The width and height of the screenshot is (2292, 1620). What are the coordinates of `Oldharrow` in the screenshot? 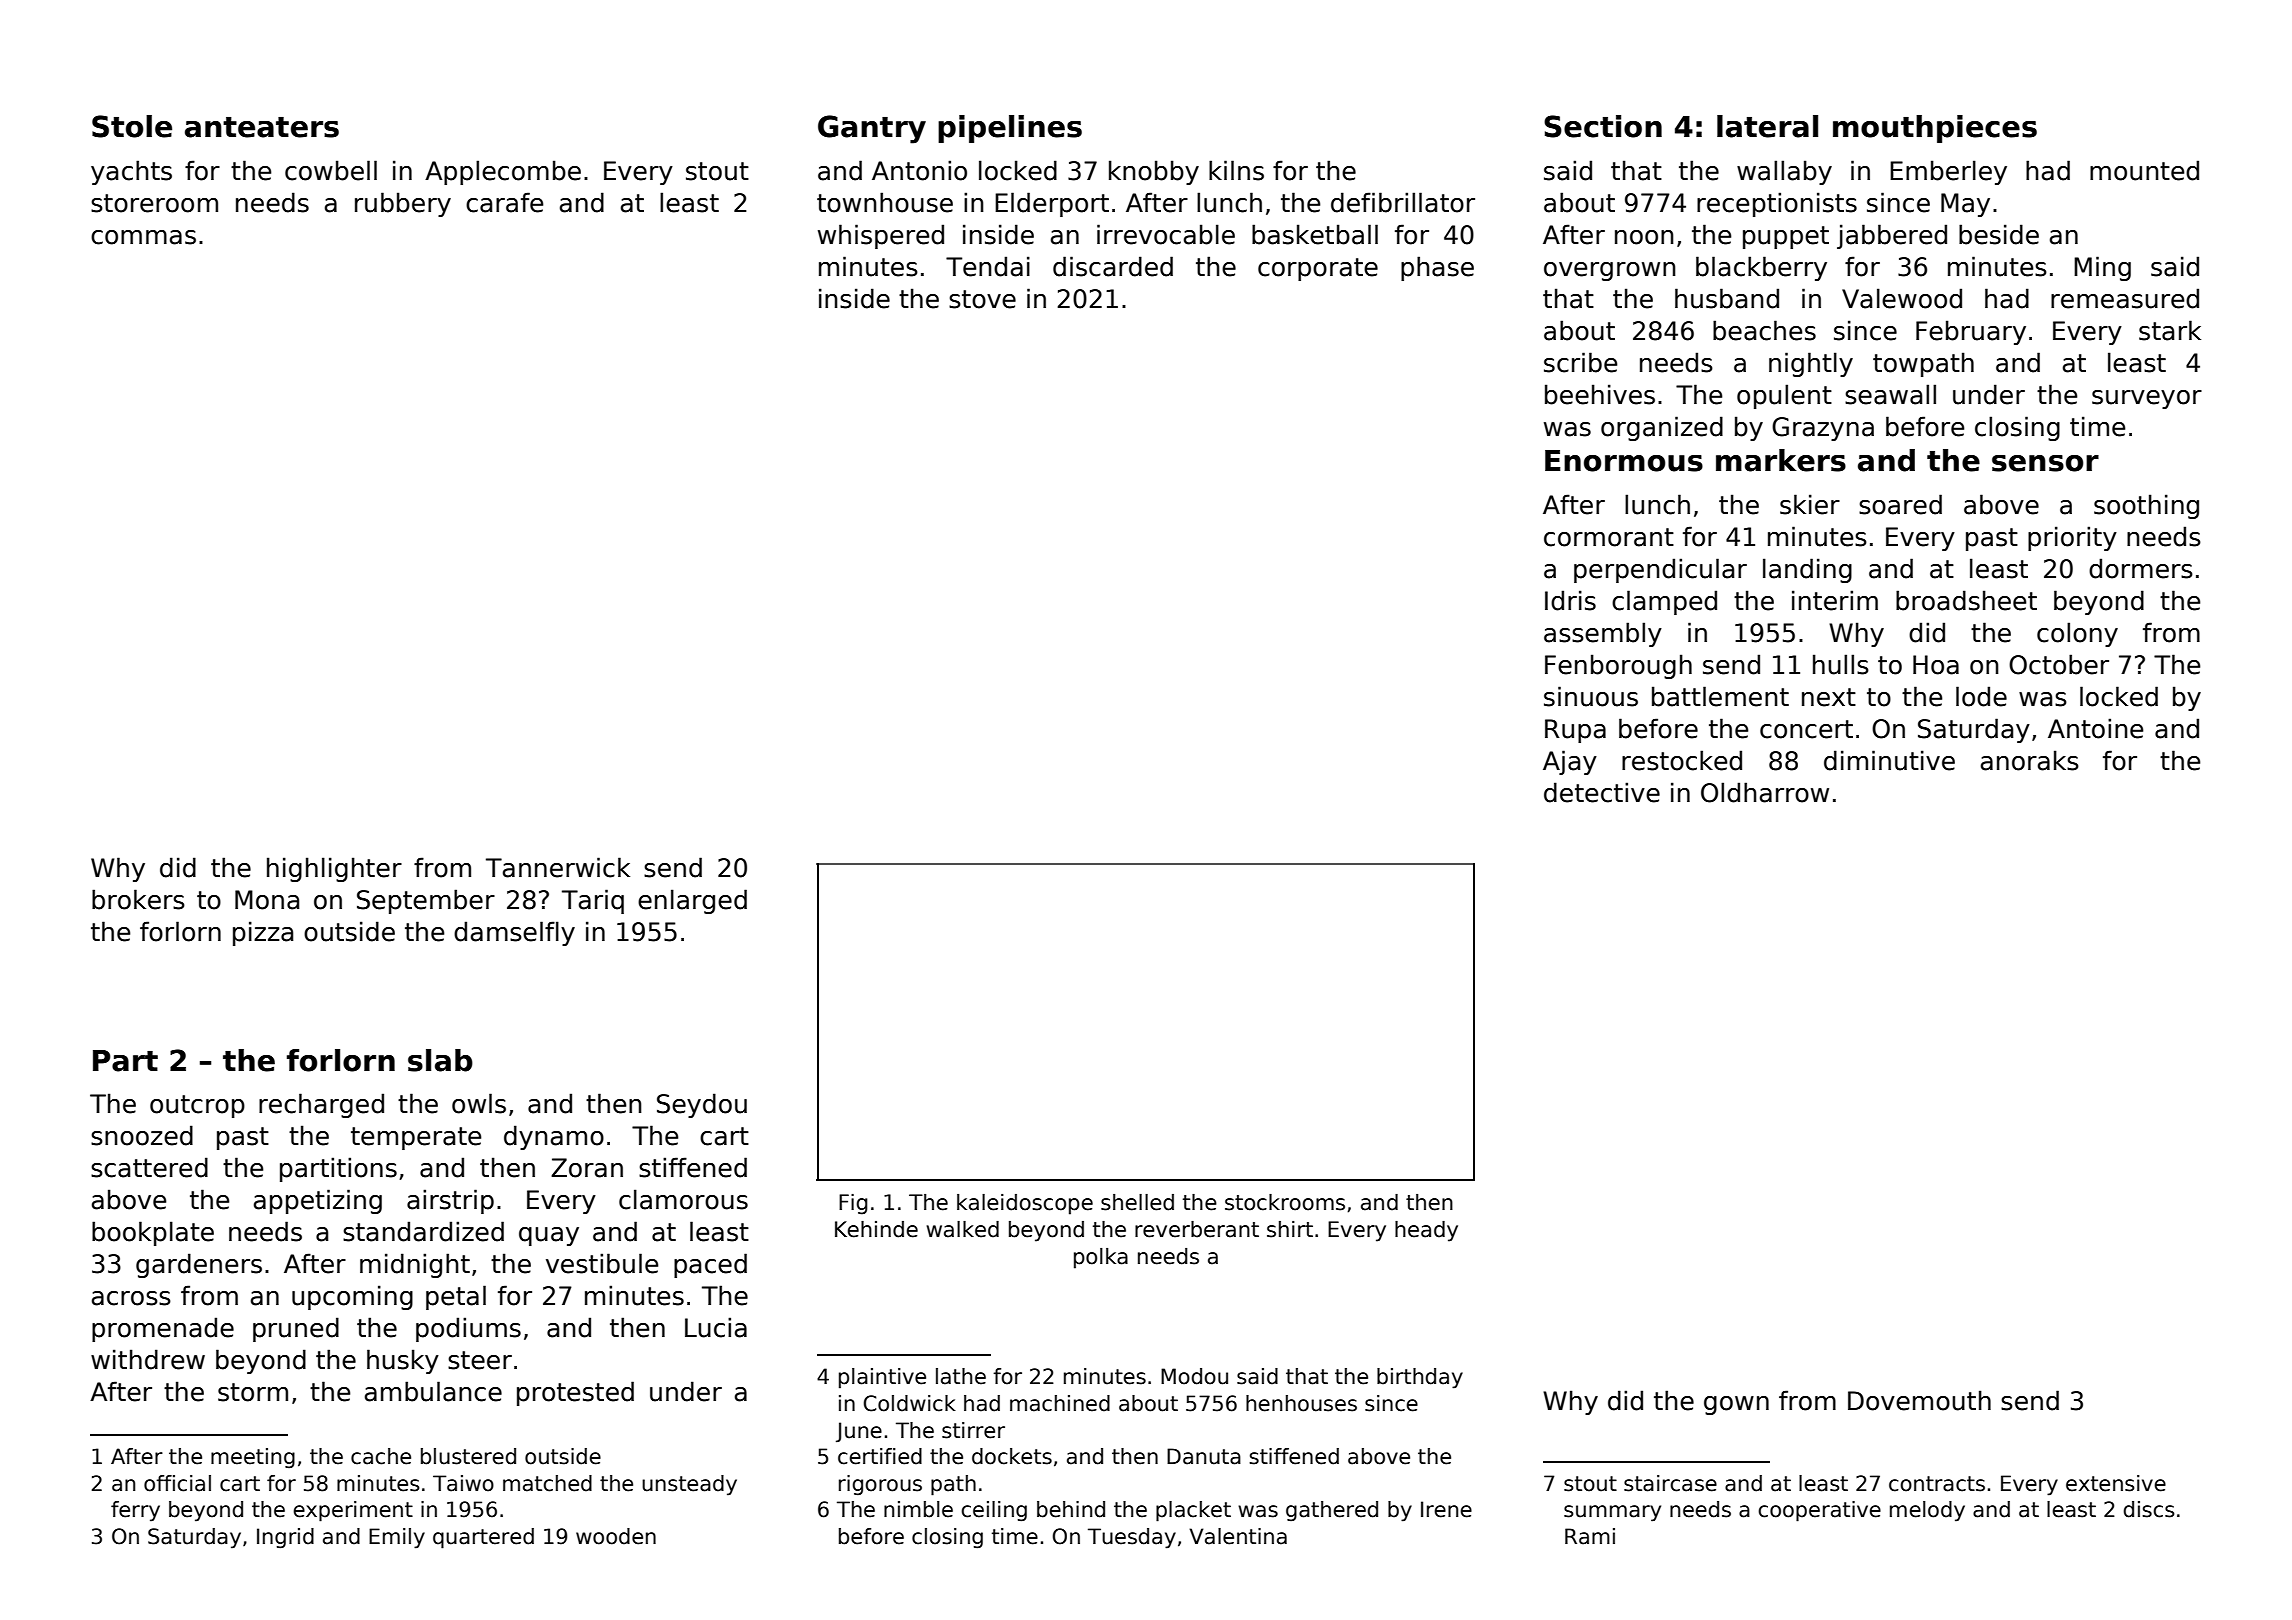 It's located at (1765, 792).
